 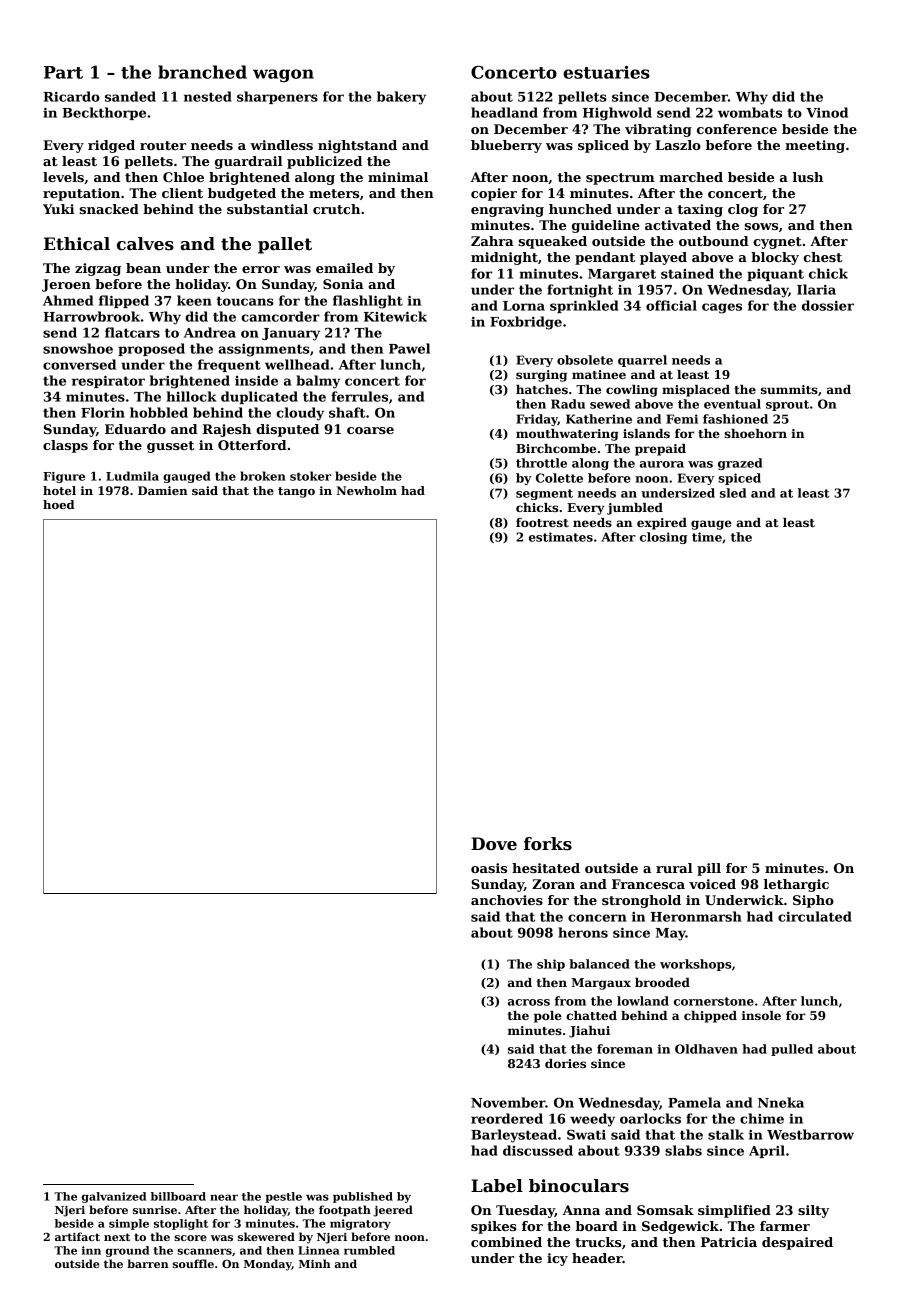 I want to click on insole, so click(x=761, y=1015).
